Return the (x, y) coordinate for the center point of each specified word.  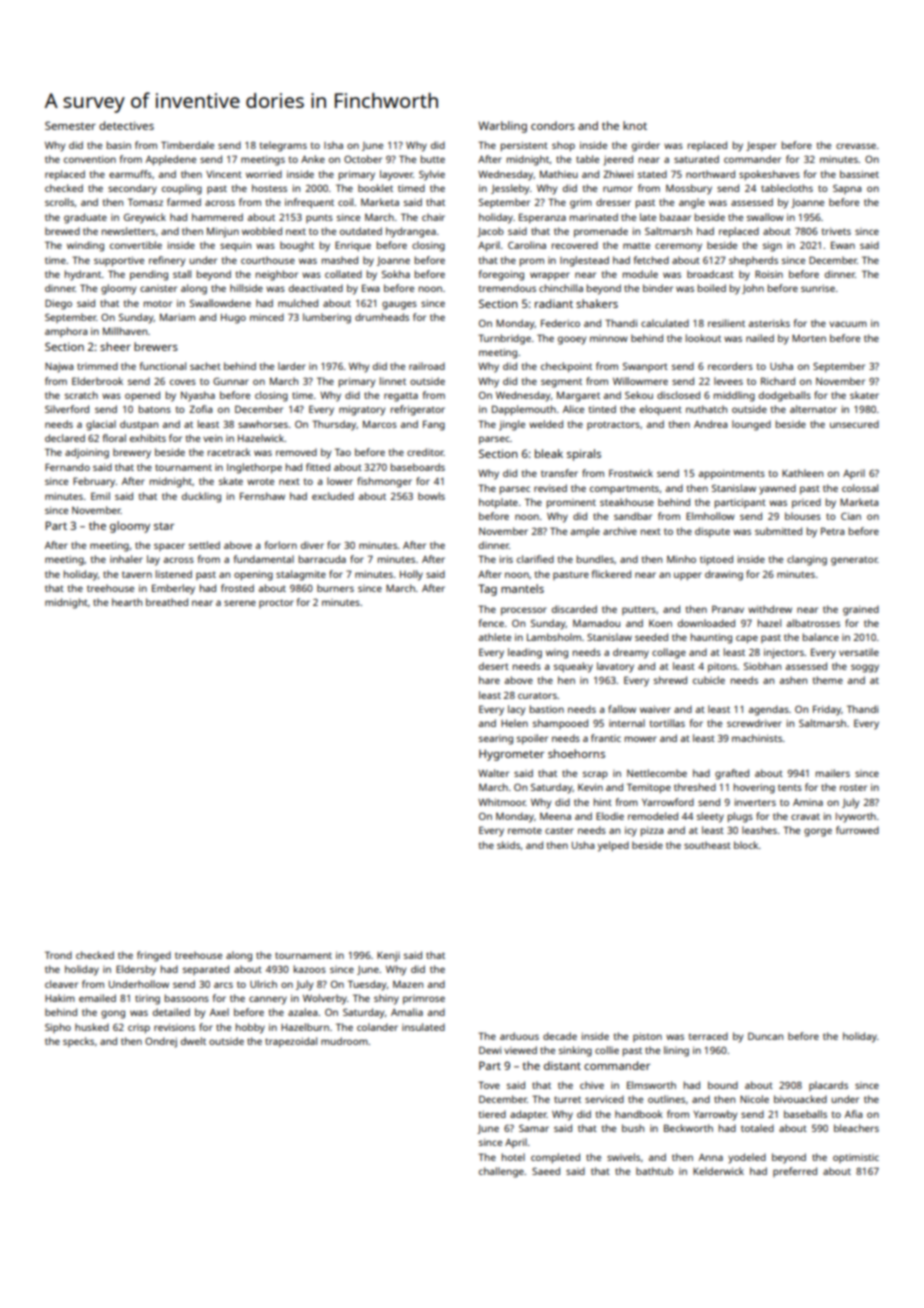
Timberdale (187, 145)
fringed (154, 956)
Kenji (388, 956)
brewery (132, 453)
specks (78, 1042)
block (746, 845)
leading (525, 653)
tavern (137, 574)
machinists (757, 738)
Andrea (711, 424)
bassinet (859, 174)
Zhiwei (618, 174)
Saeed (546, 1171)
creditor (425, 452)
